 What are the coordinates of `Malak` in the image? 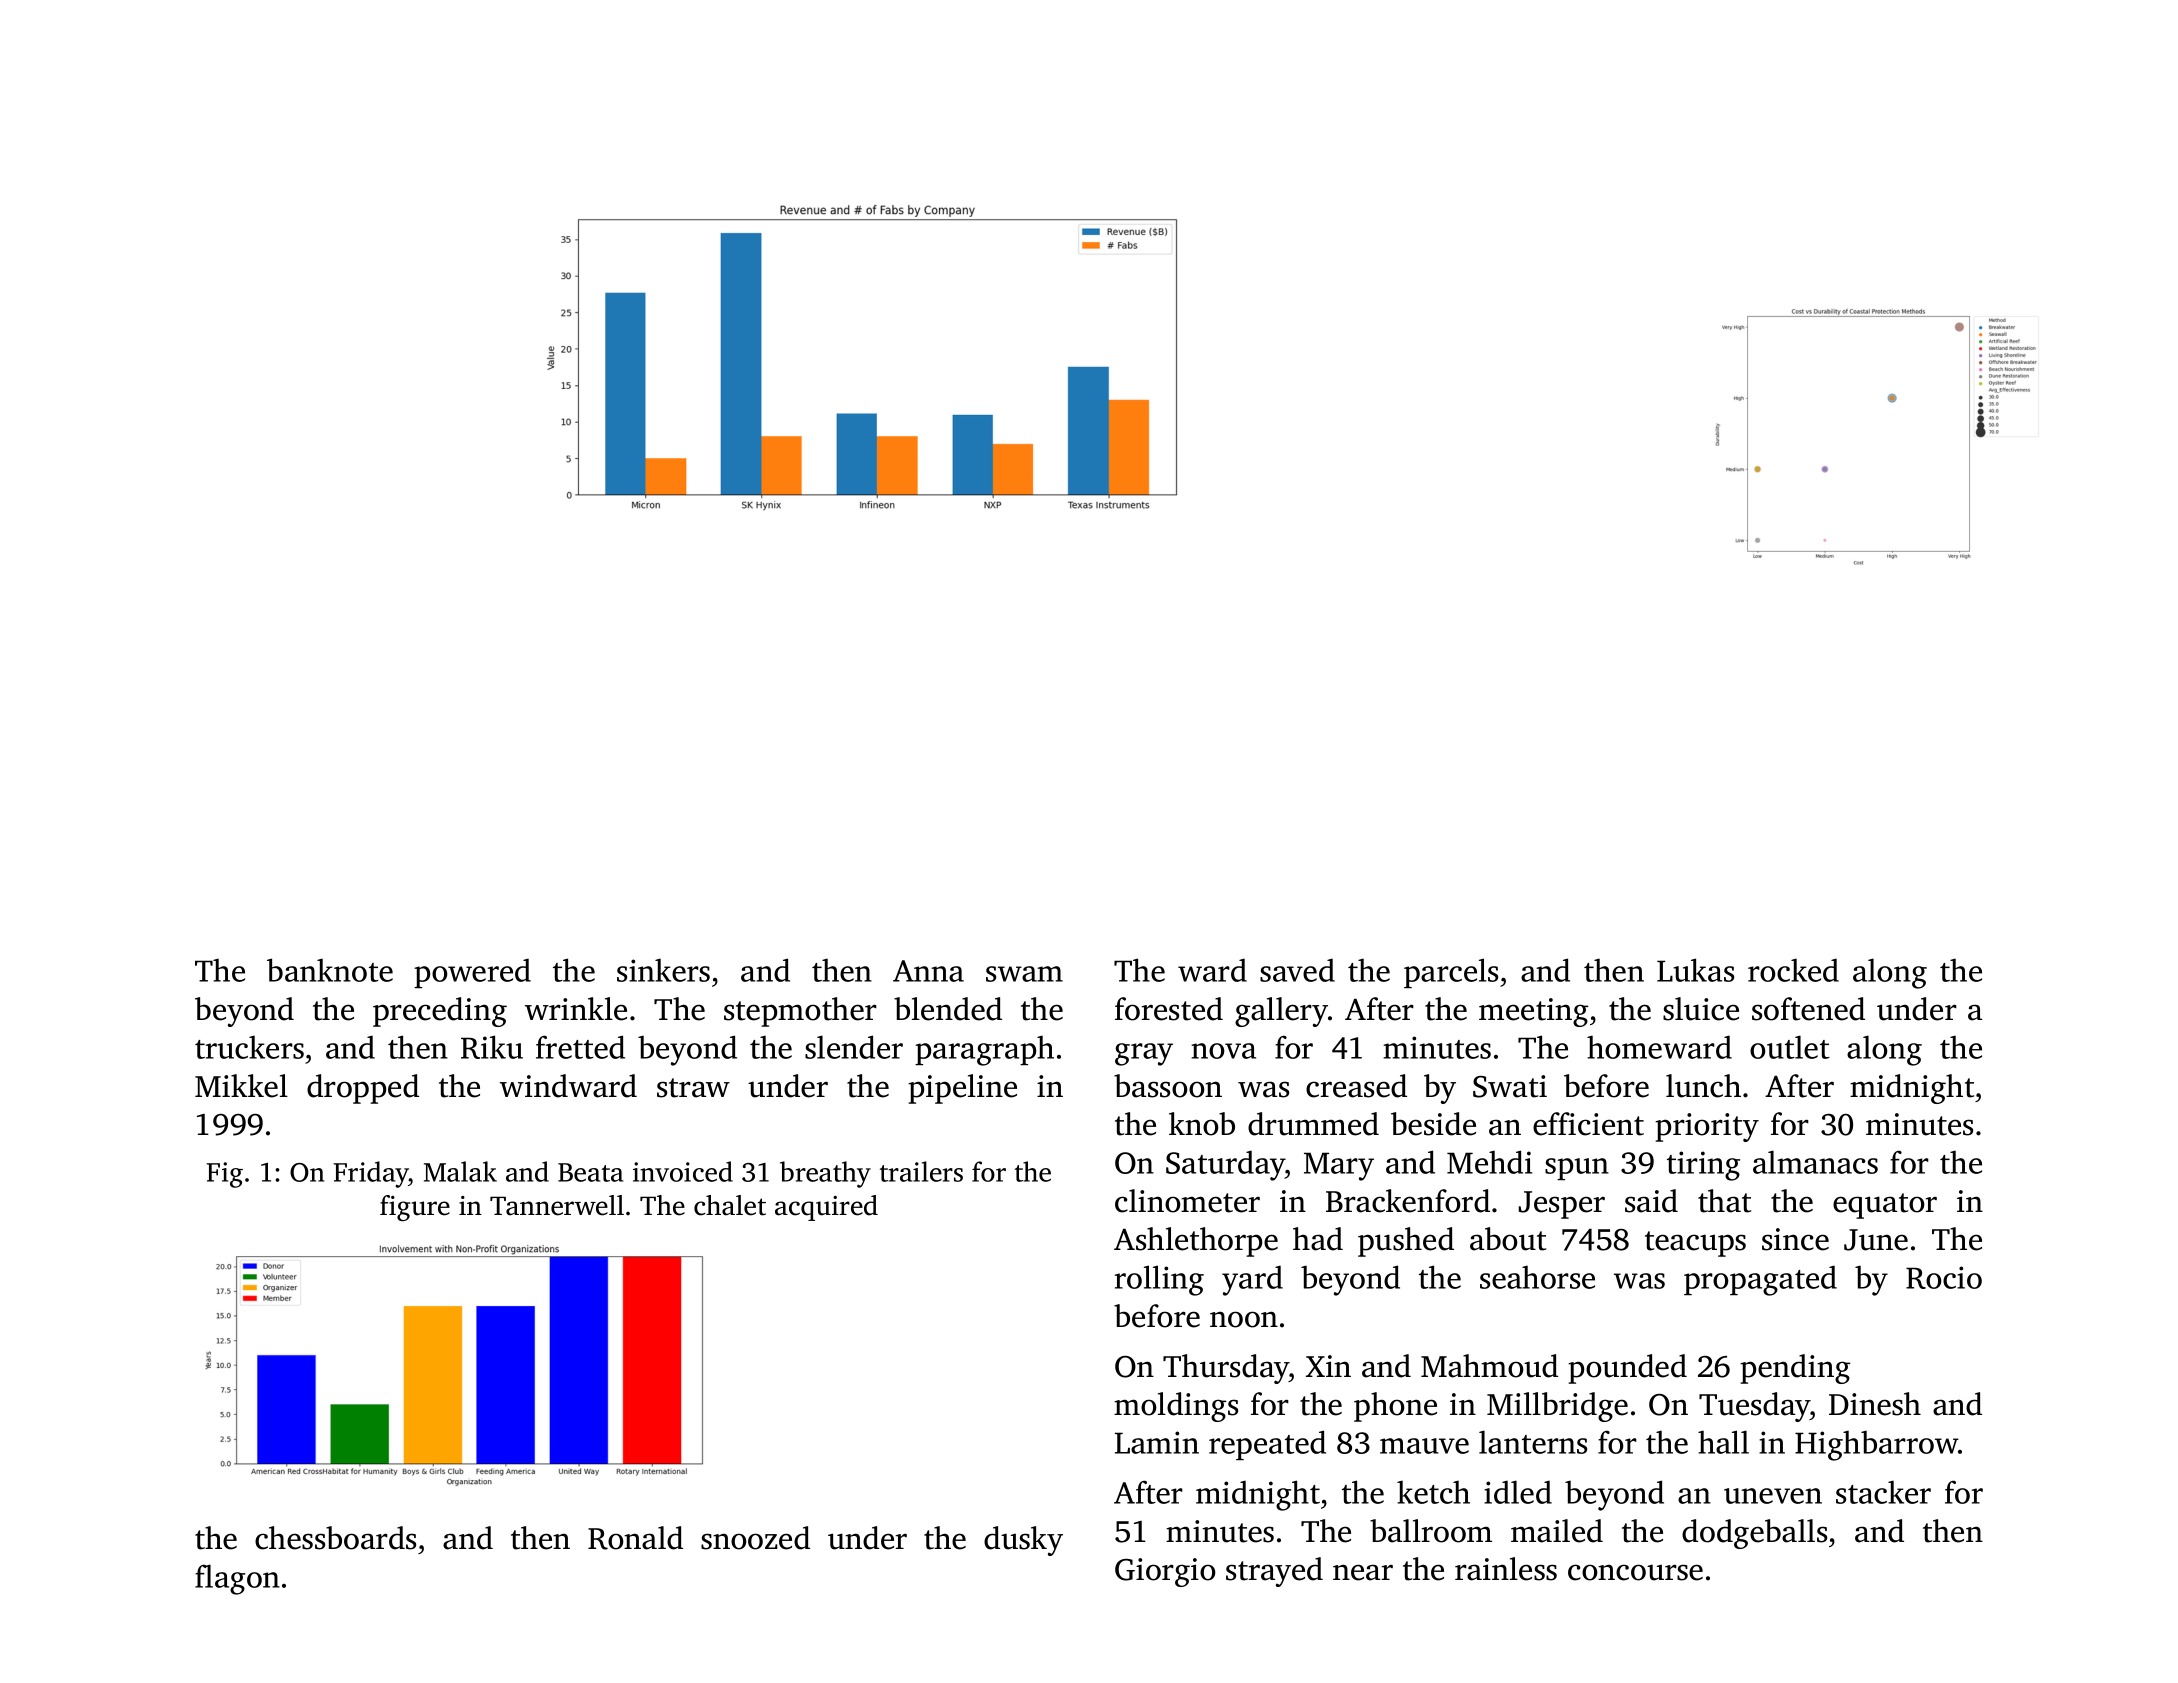 It's located at (460, 1171).
